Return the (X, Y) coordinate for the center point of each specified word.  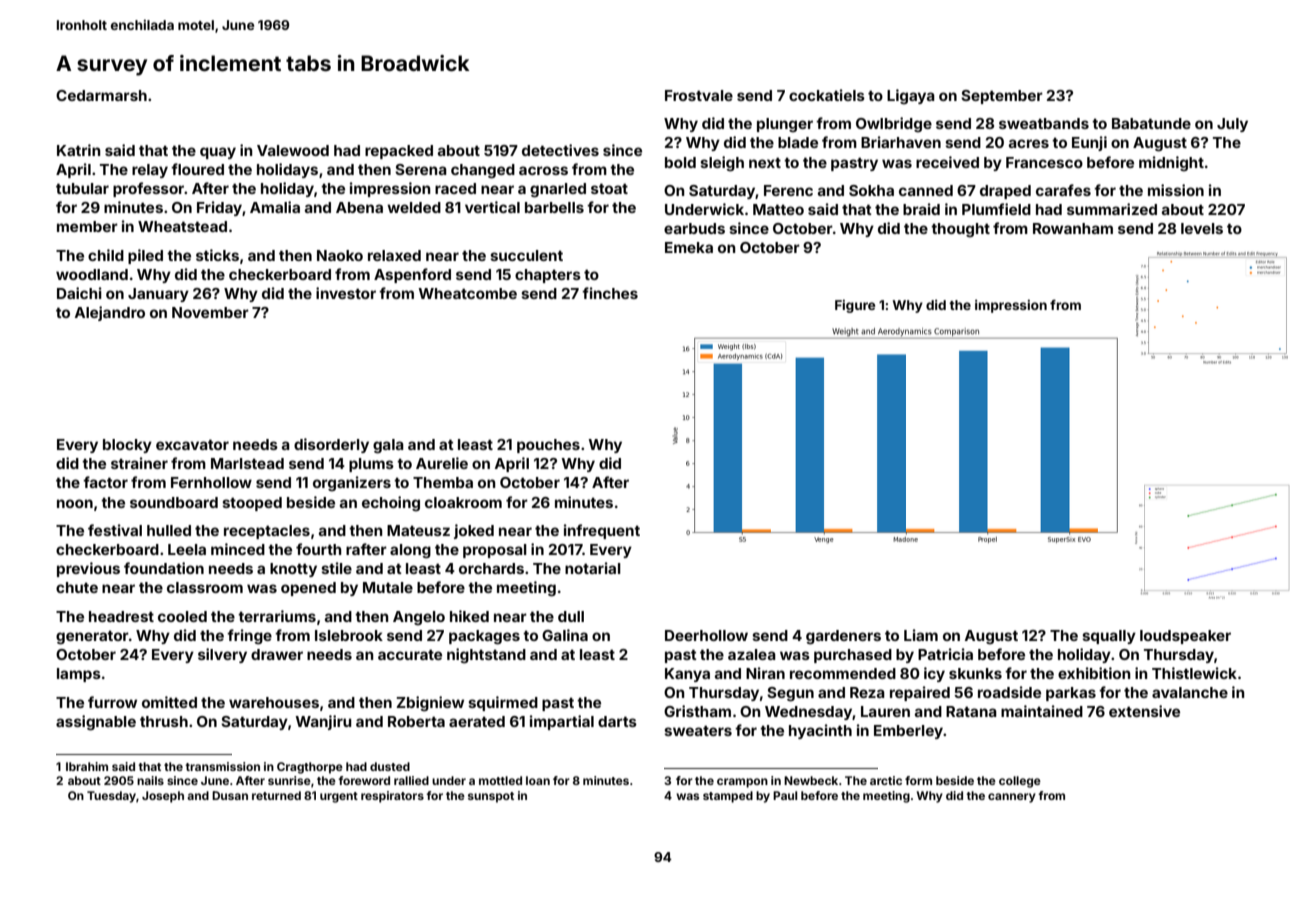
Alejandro (110, 313)
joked (474, 531)
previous (88, 569)
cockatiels (827, 95)
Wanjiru (323, 722)
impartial (562, 722)
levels (1202, 228)
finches (610, 293)
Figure (855, 306)
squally (1109, 637)
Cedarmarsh (101, 95)
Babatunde (1151, 123)
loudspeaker (1185, 637)
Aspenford (412, 275)
